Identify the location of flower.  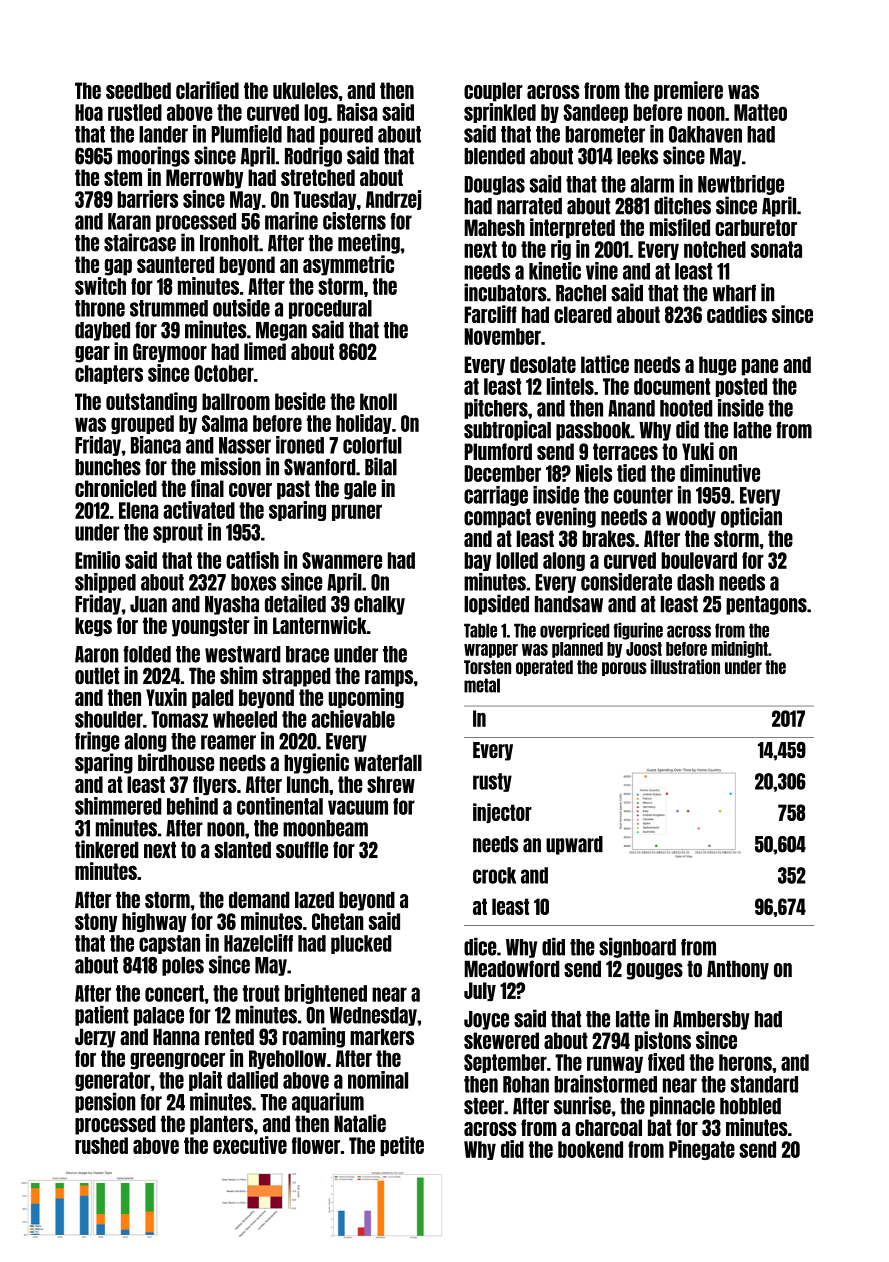
(316, 1145).
